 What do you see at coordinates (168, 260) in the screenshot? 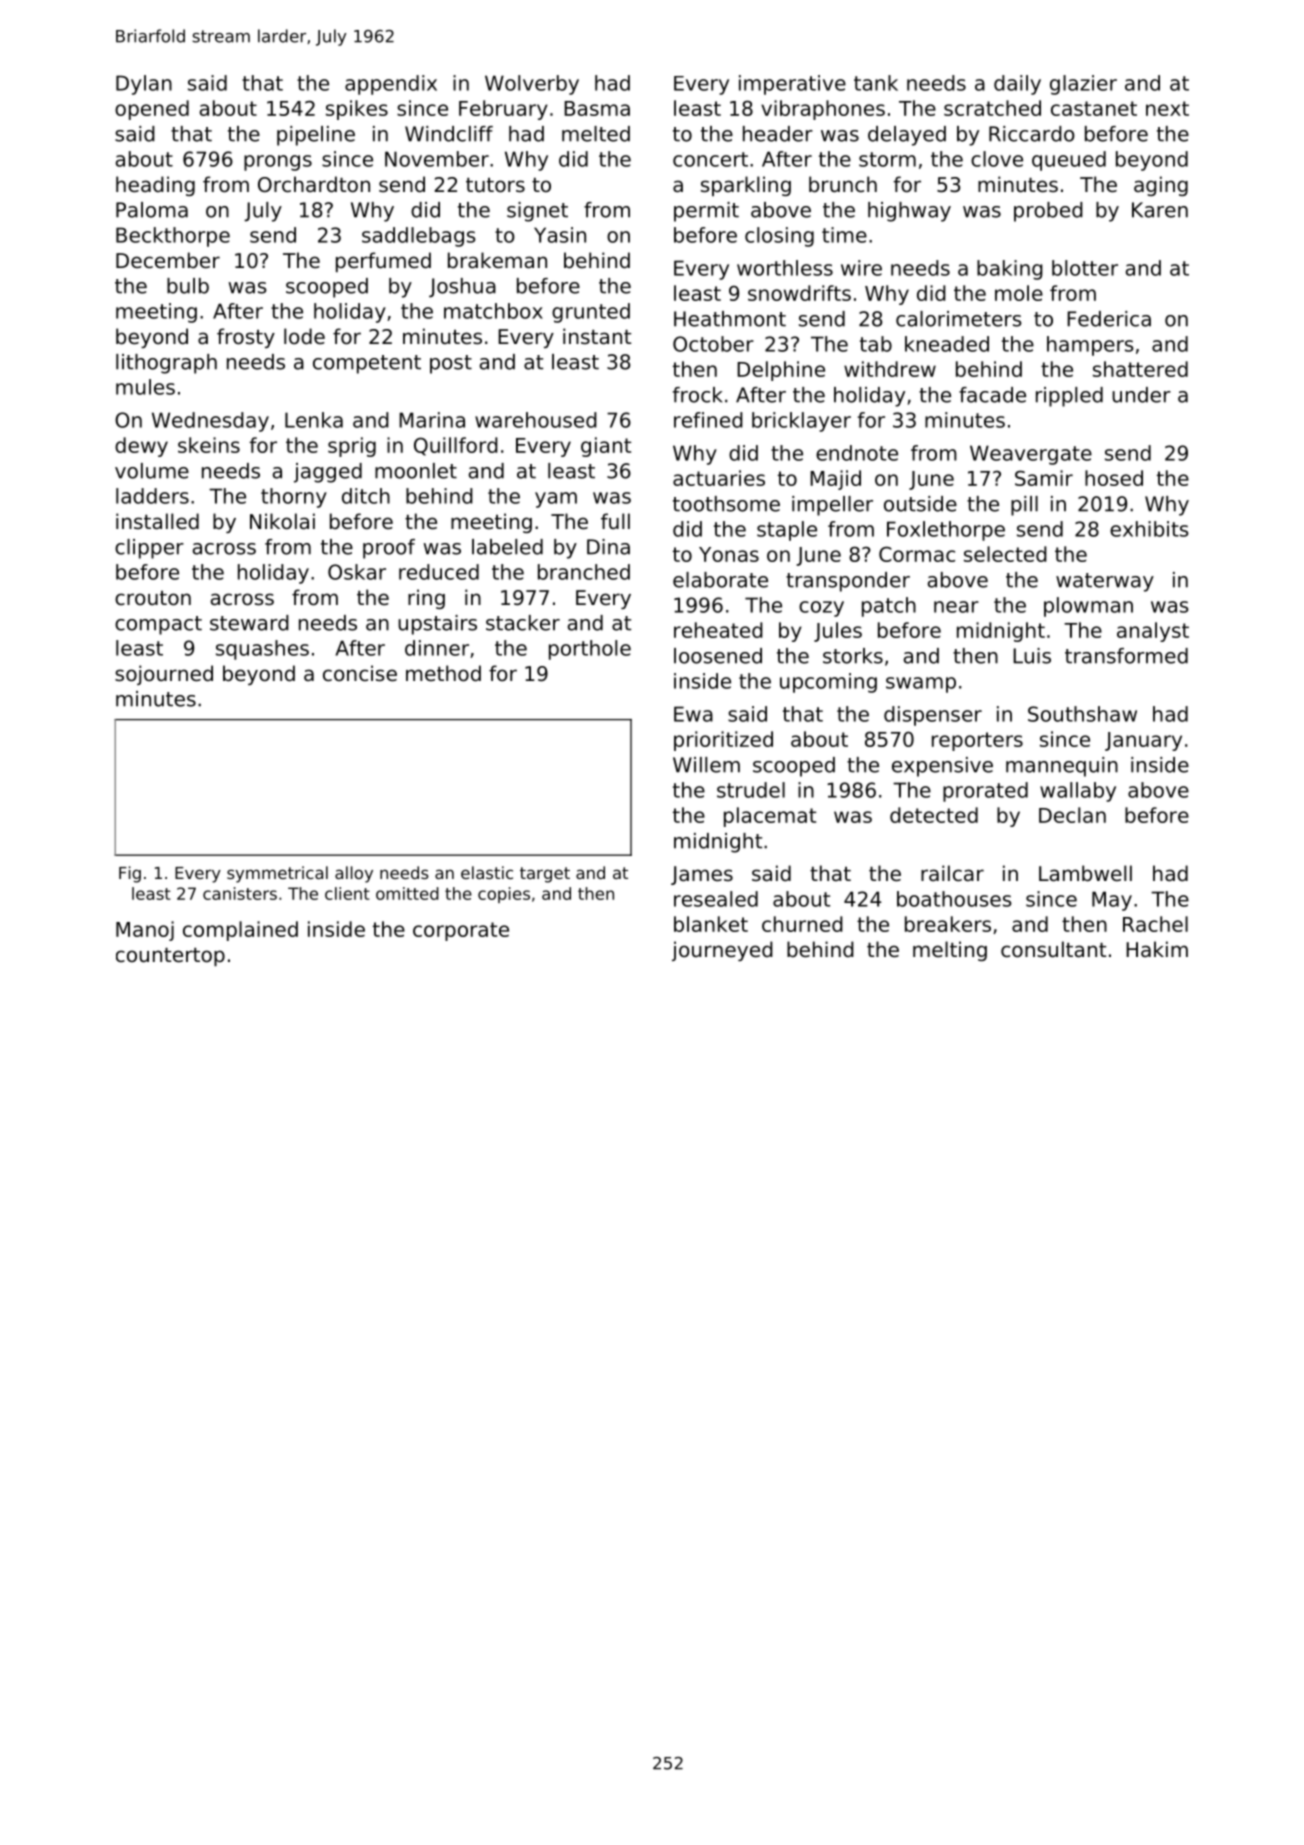
I see `December` at bounding box center [168, 260].
